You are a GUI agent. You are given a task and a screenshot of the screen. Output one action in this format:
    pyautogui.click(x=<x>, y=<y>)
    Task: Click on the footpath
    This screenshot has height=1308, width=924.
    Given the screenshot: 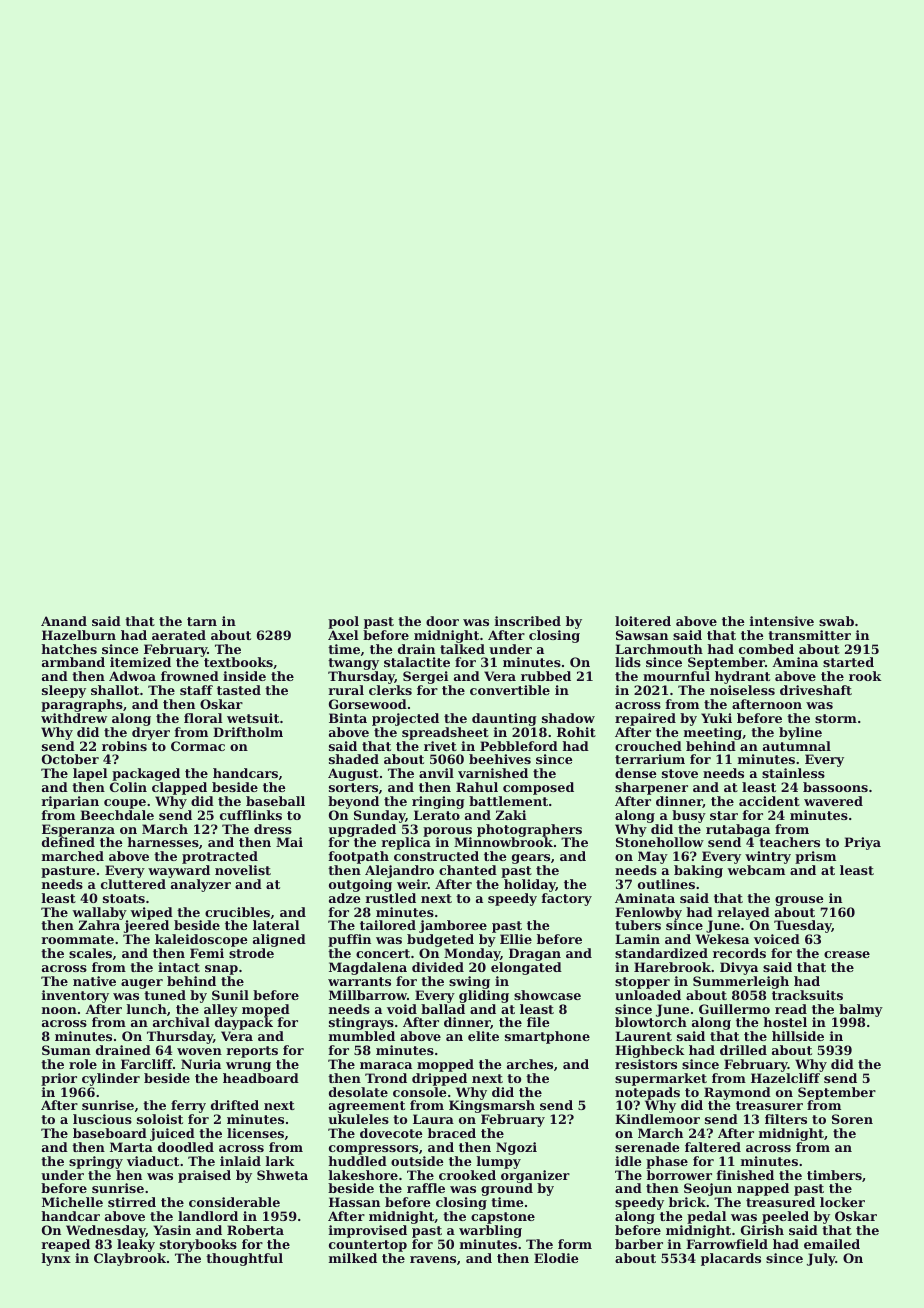 What is the action you would take?
    pyautogui.click(x=359, y=857)
